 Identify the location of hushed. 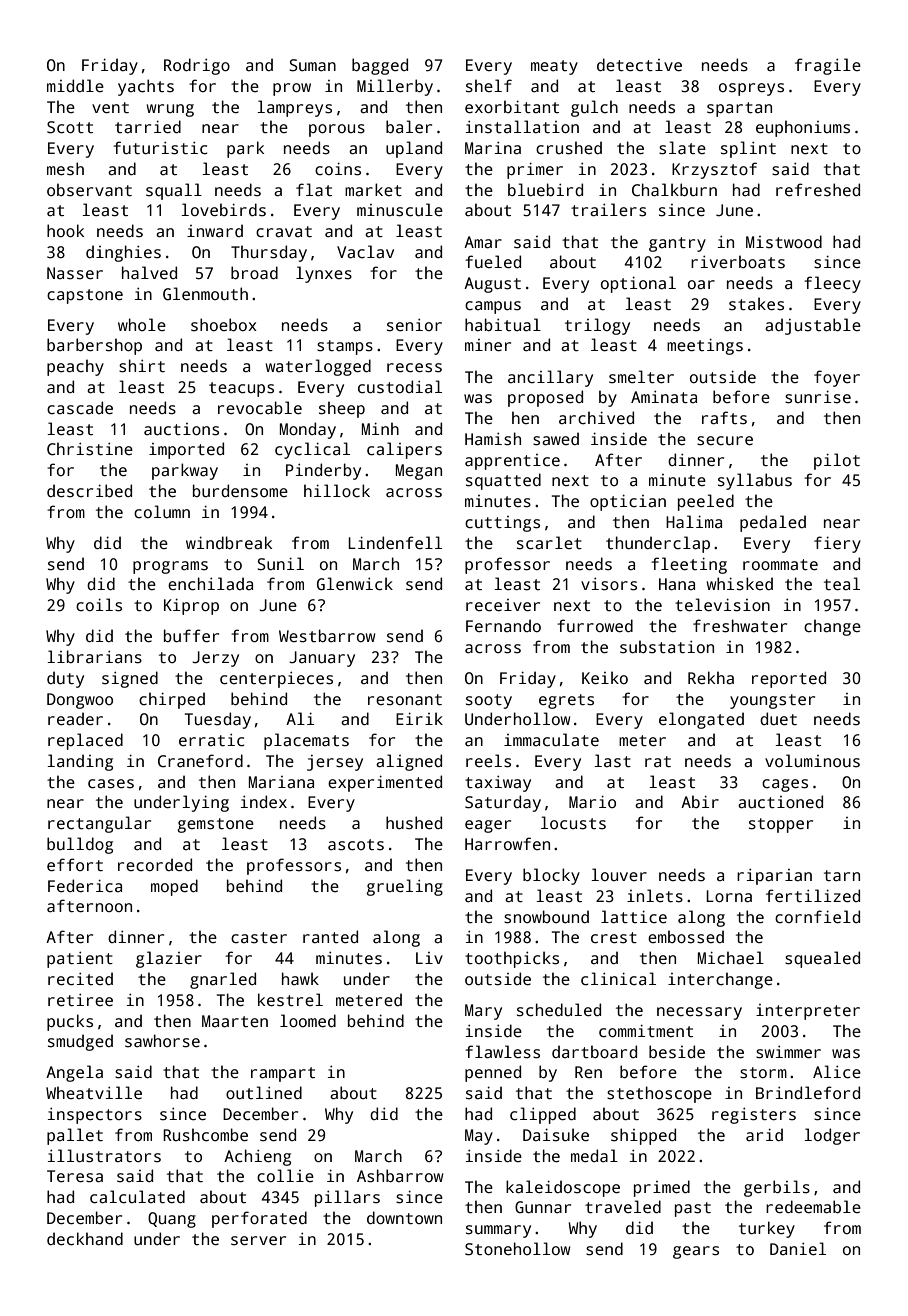
(414, 823).
